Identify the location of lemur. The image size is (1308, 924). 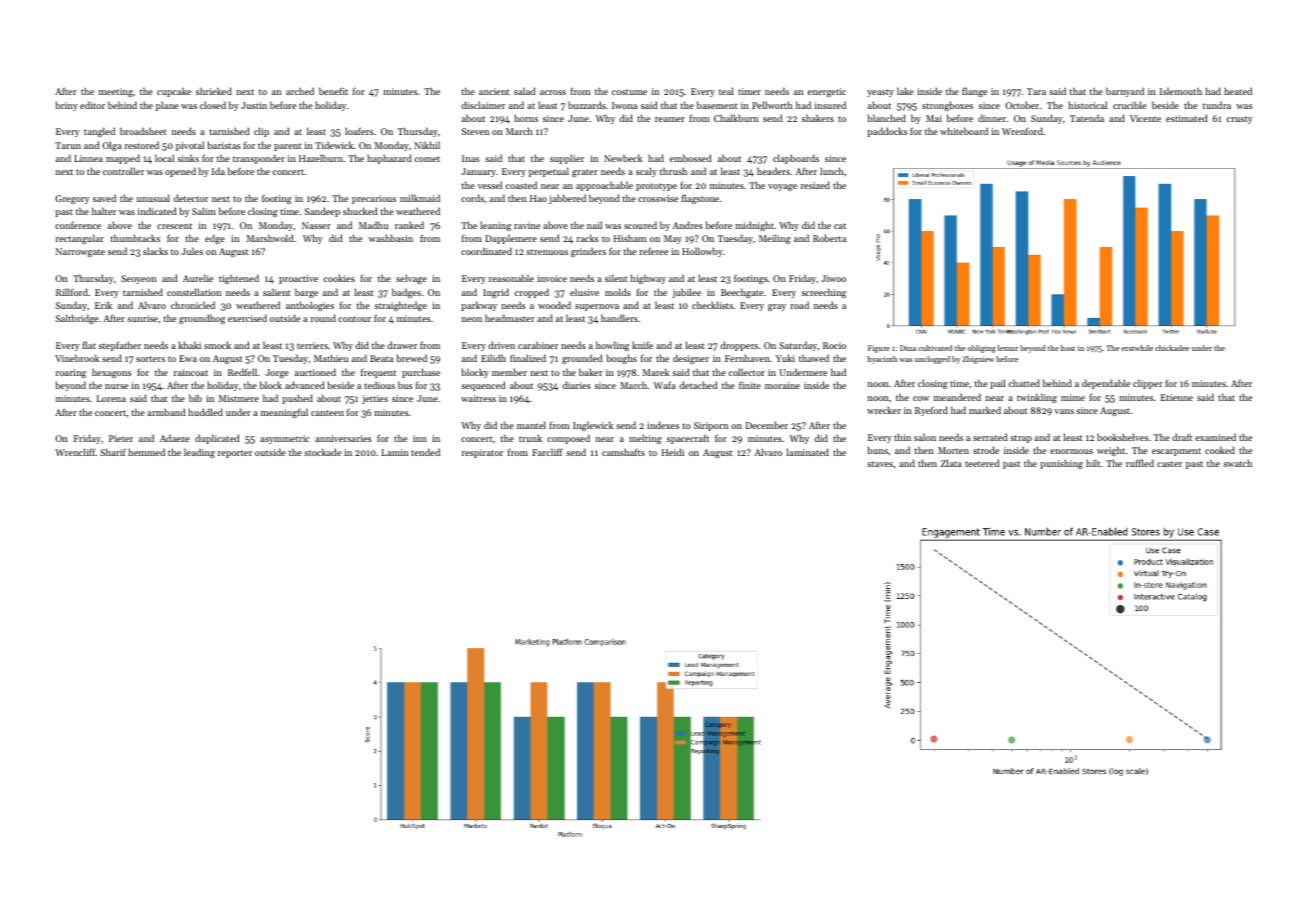
(1008, 348).
